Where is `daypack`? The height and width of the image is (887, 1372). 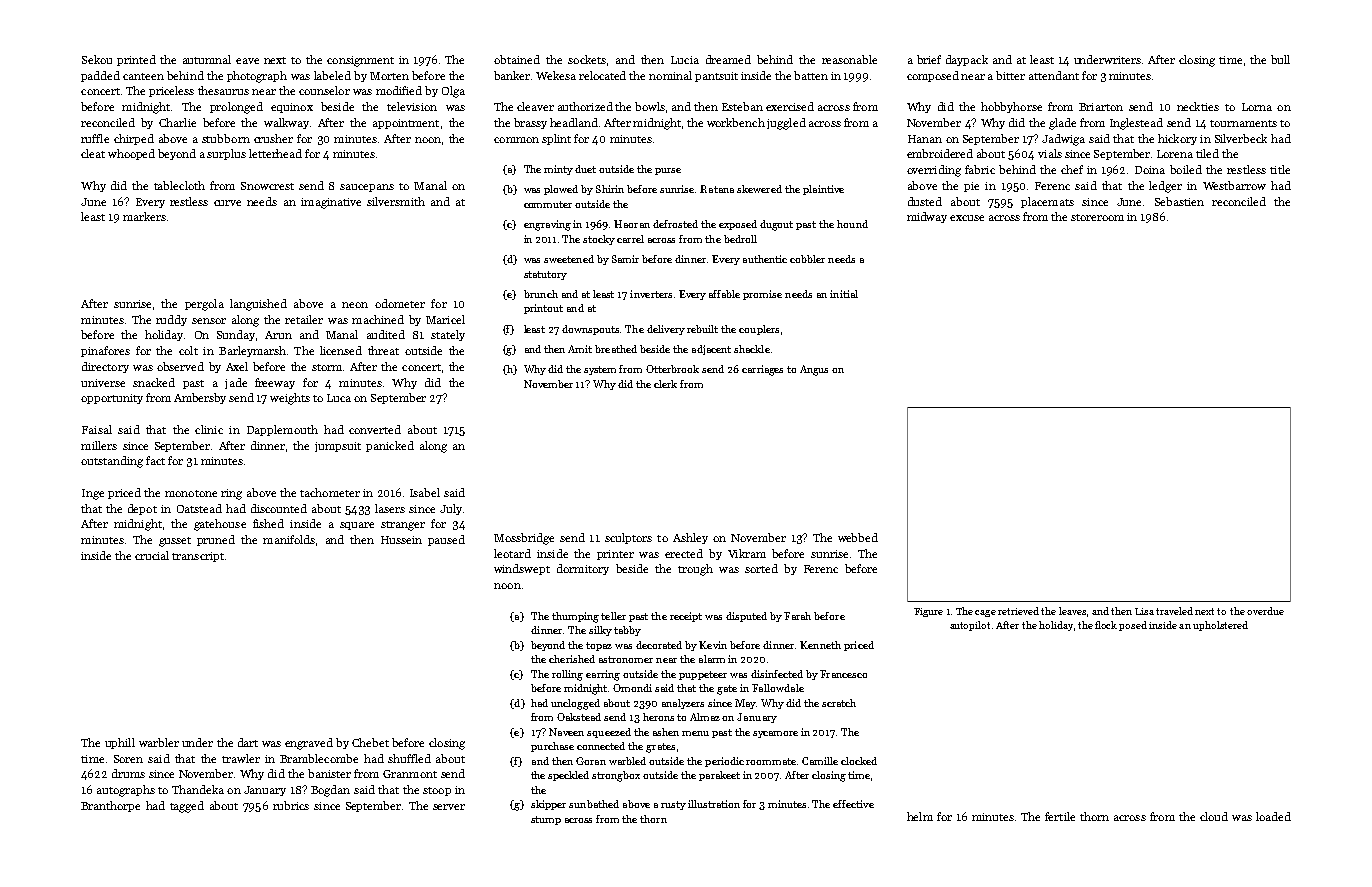
daypack is located at coordinates (967, 60).
